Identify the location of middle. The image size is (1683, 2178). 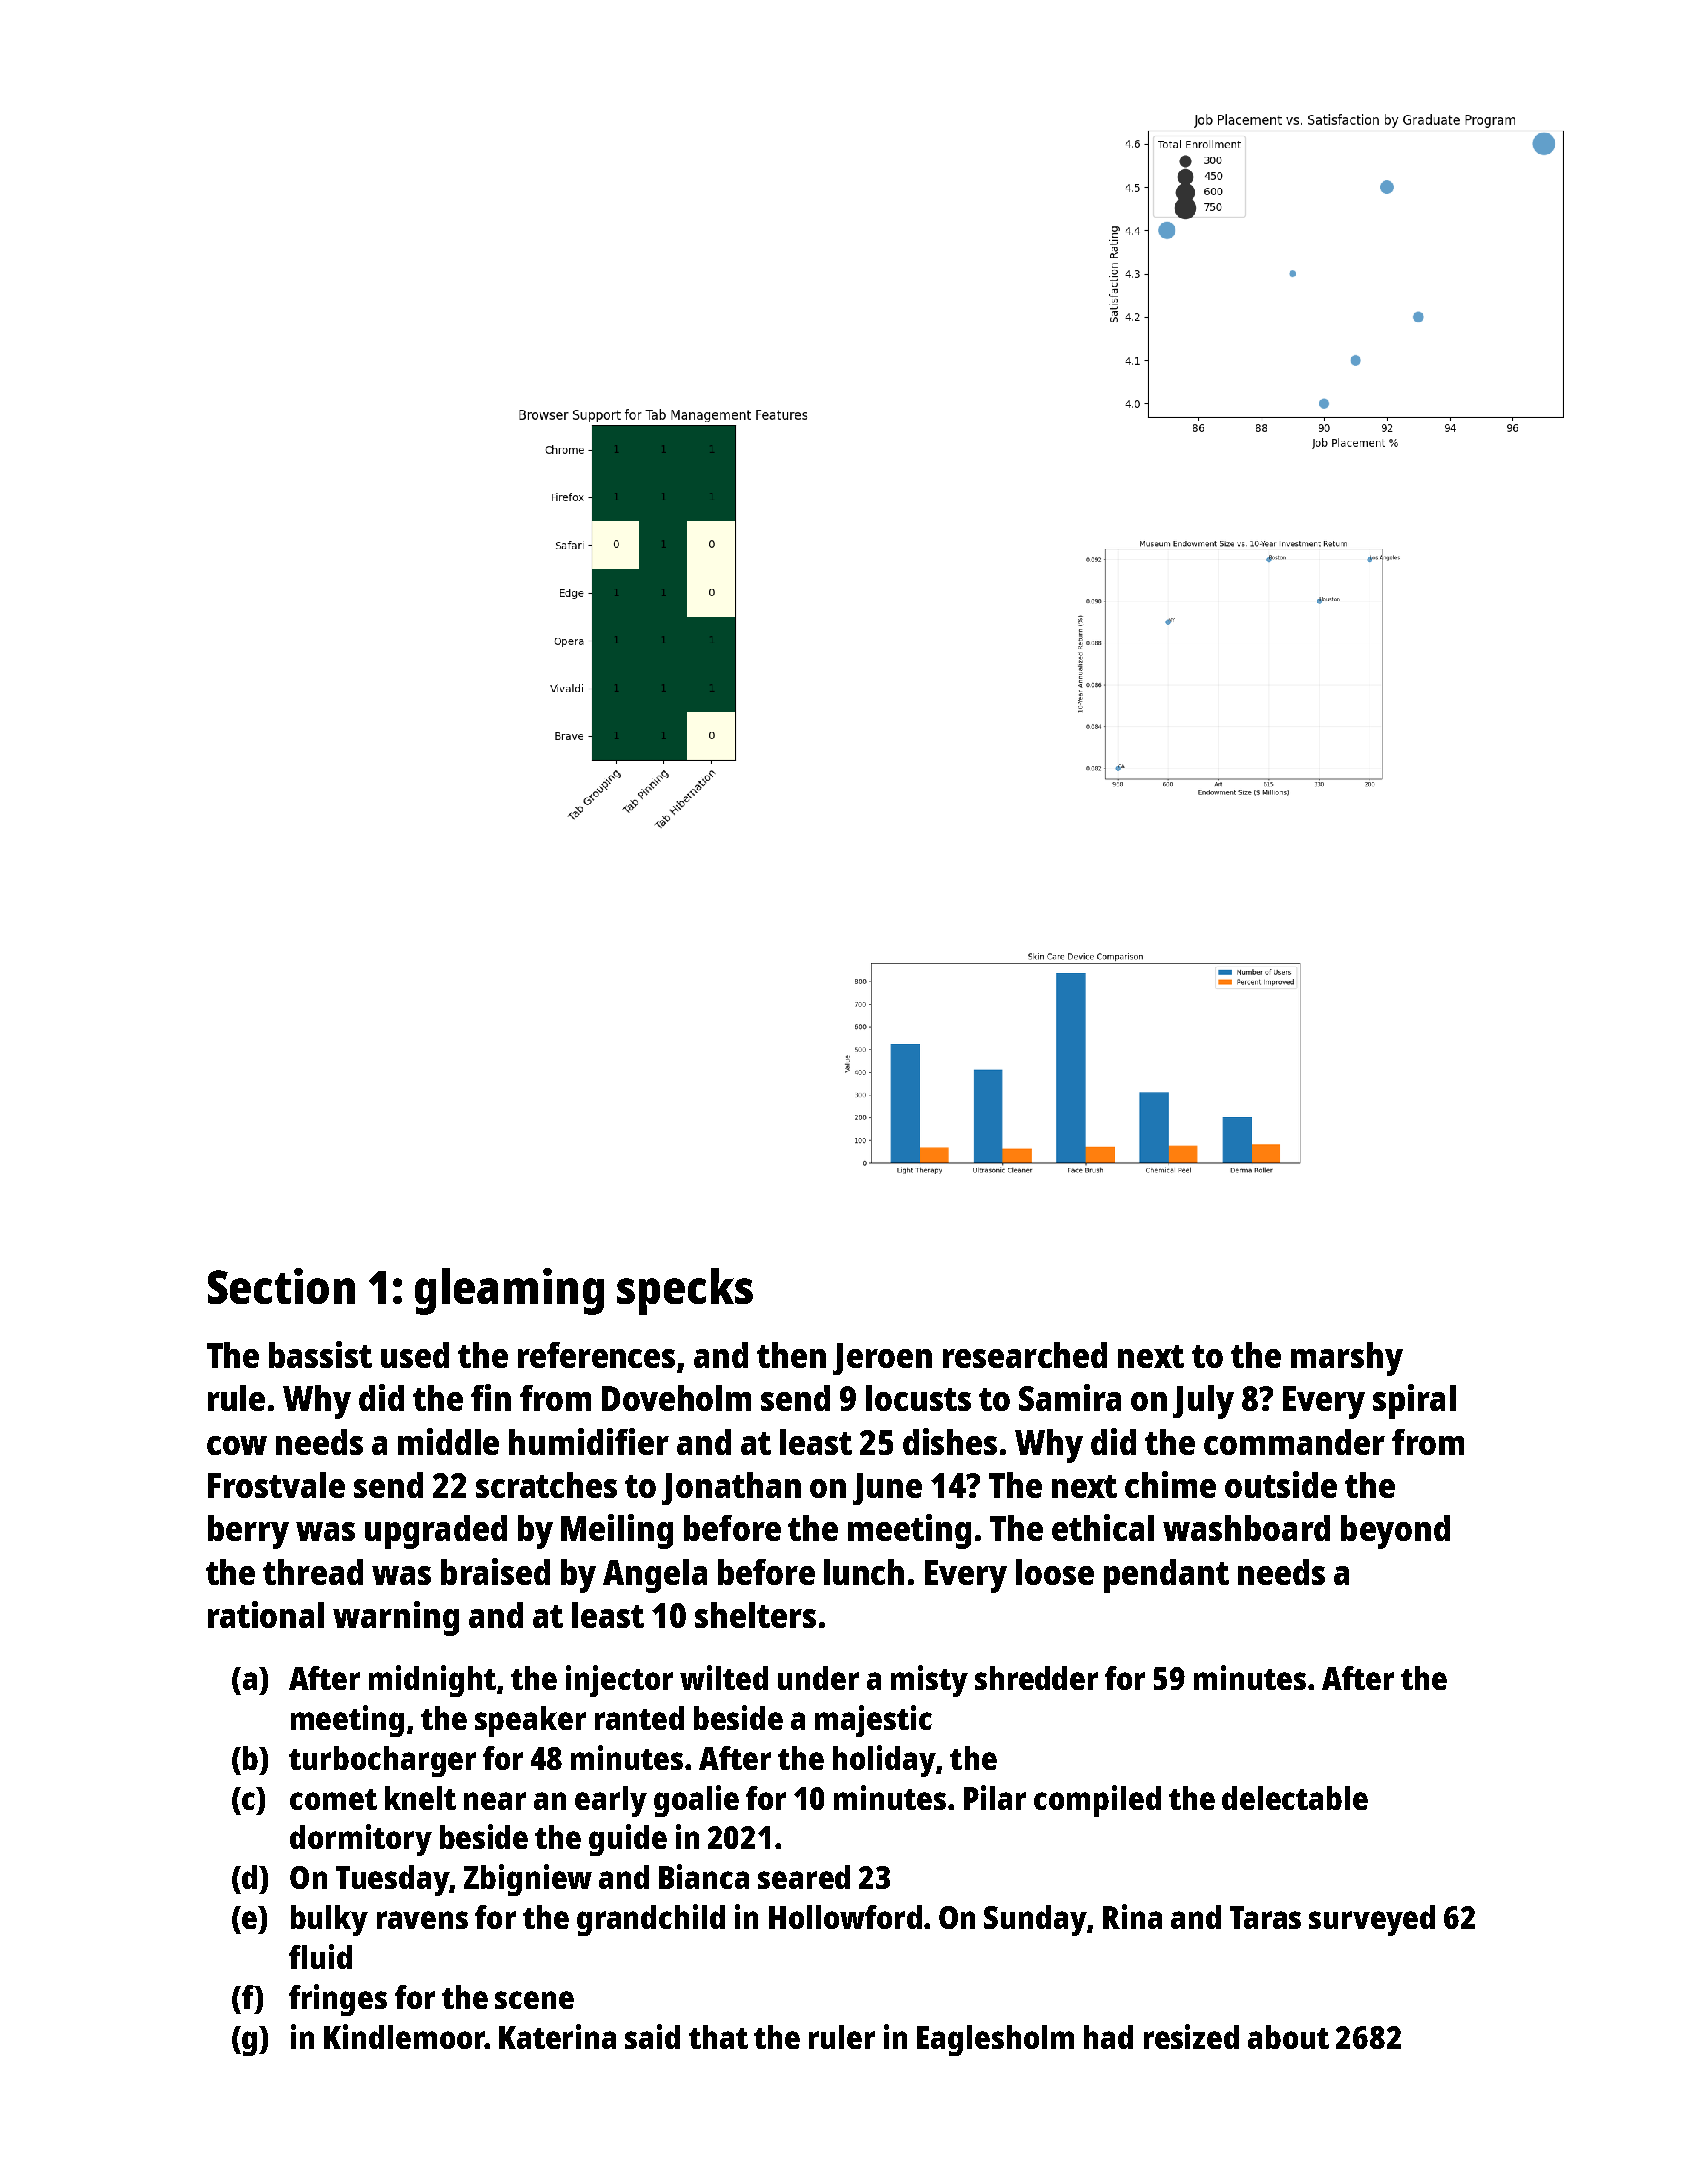
(448, 1441).
